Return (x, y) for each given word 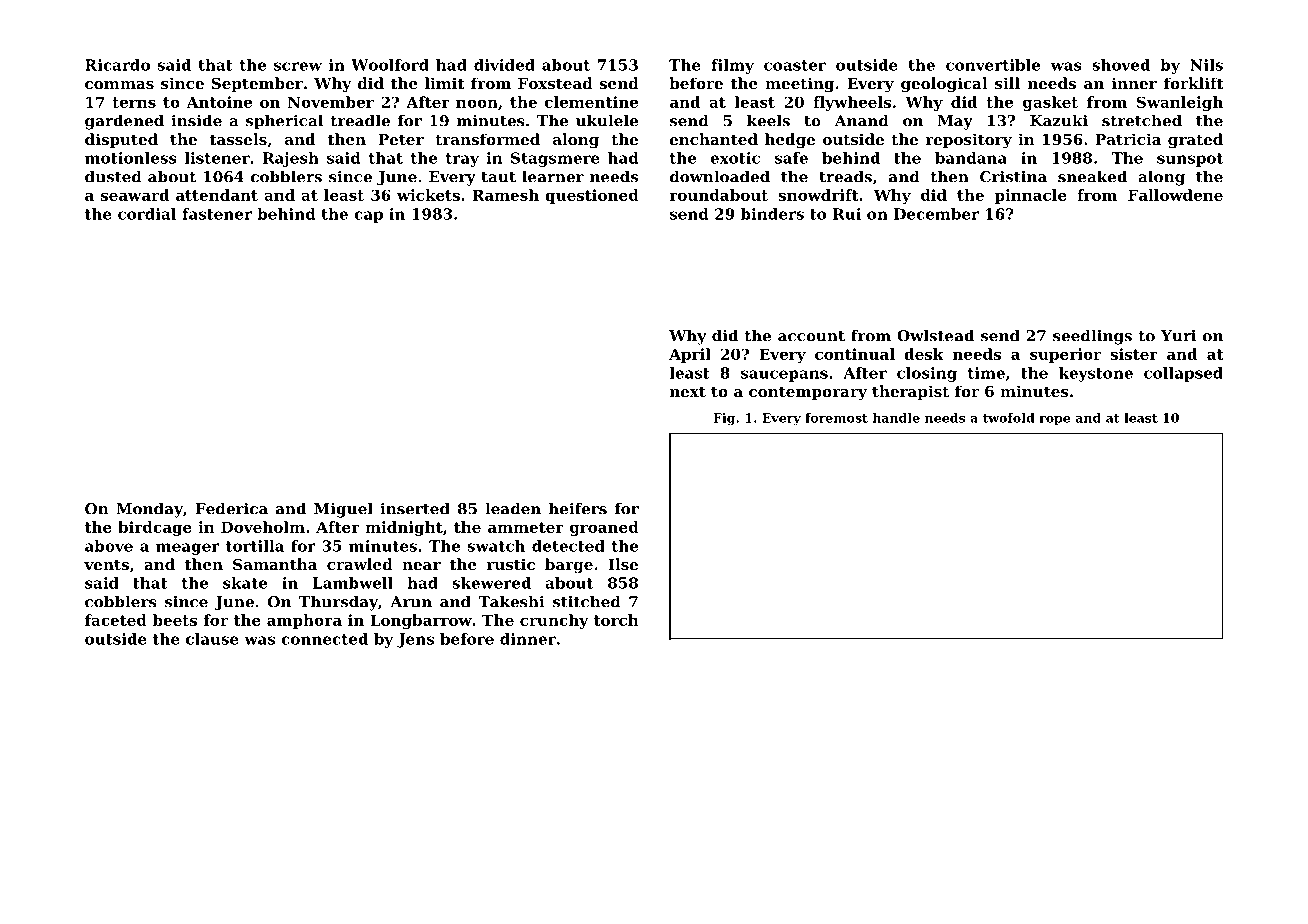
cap (368, 217)
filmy (732, 66)
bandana (971, 158)
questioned (592, 196)
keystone (1096, 374)
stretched (1142, 120)
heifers (578, 508)
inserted (415, 508)
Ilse (623, 564)
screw (298, 66)
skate (245, 583)
